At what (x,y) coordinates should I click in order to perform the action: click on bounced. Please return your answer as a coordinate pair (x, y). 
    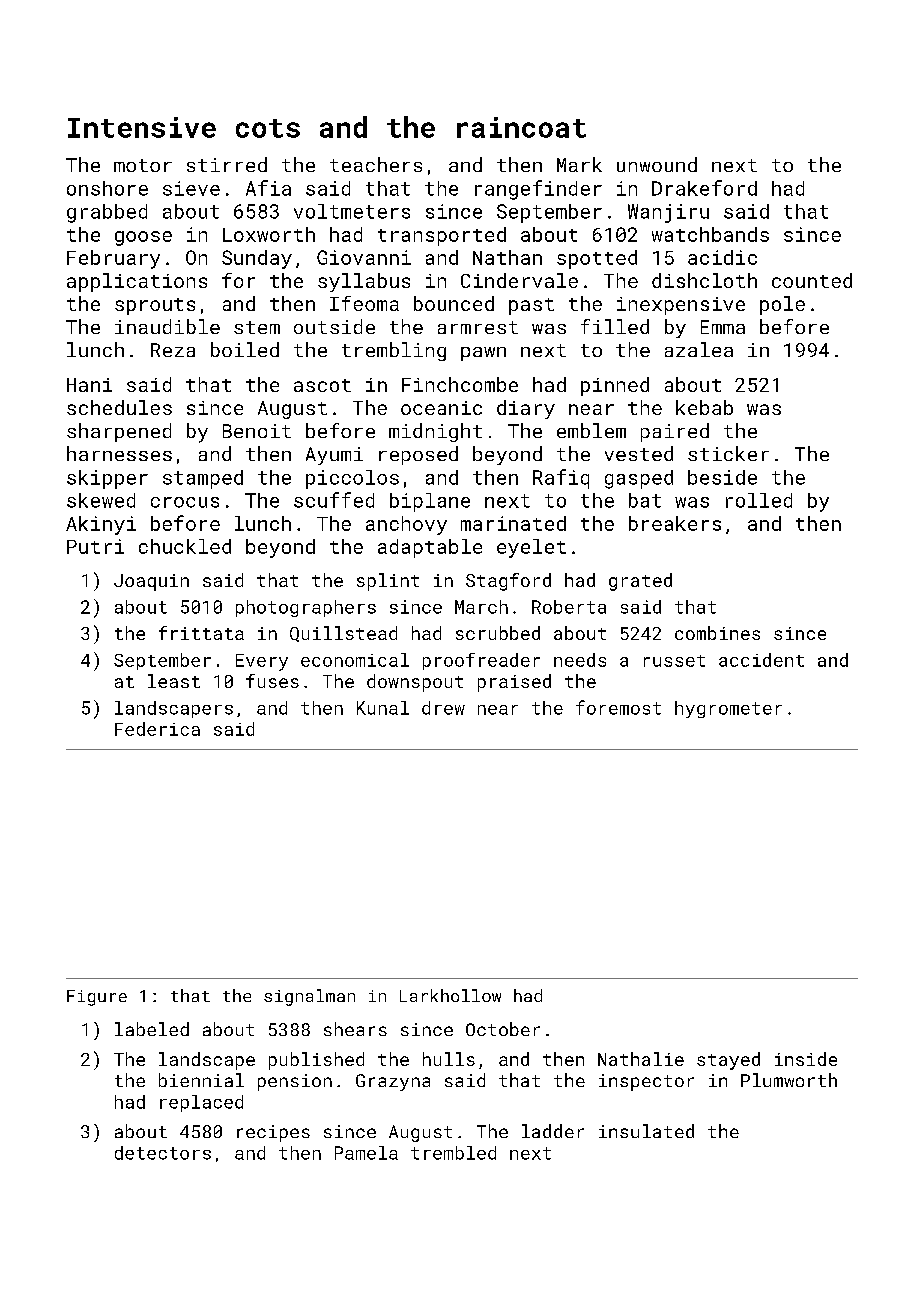
    Looking at the image, I should click on (454, 303).
